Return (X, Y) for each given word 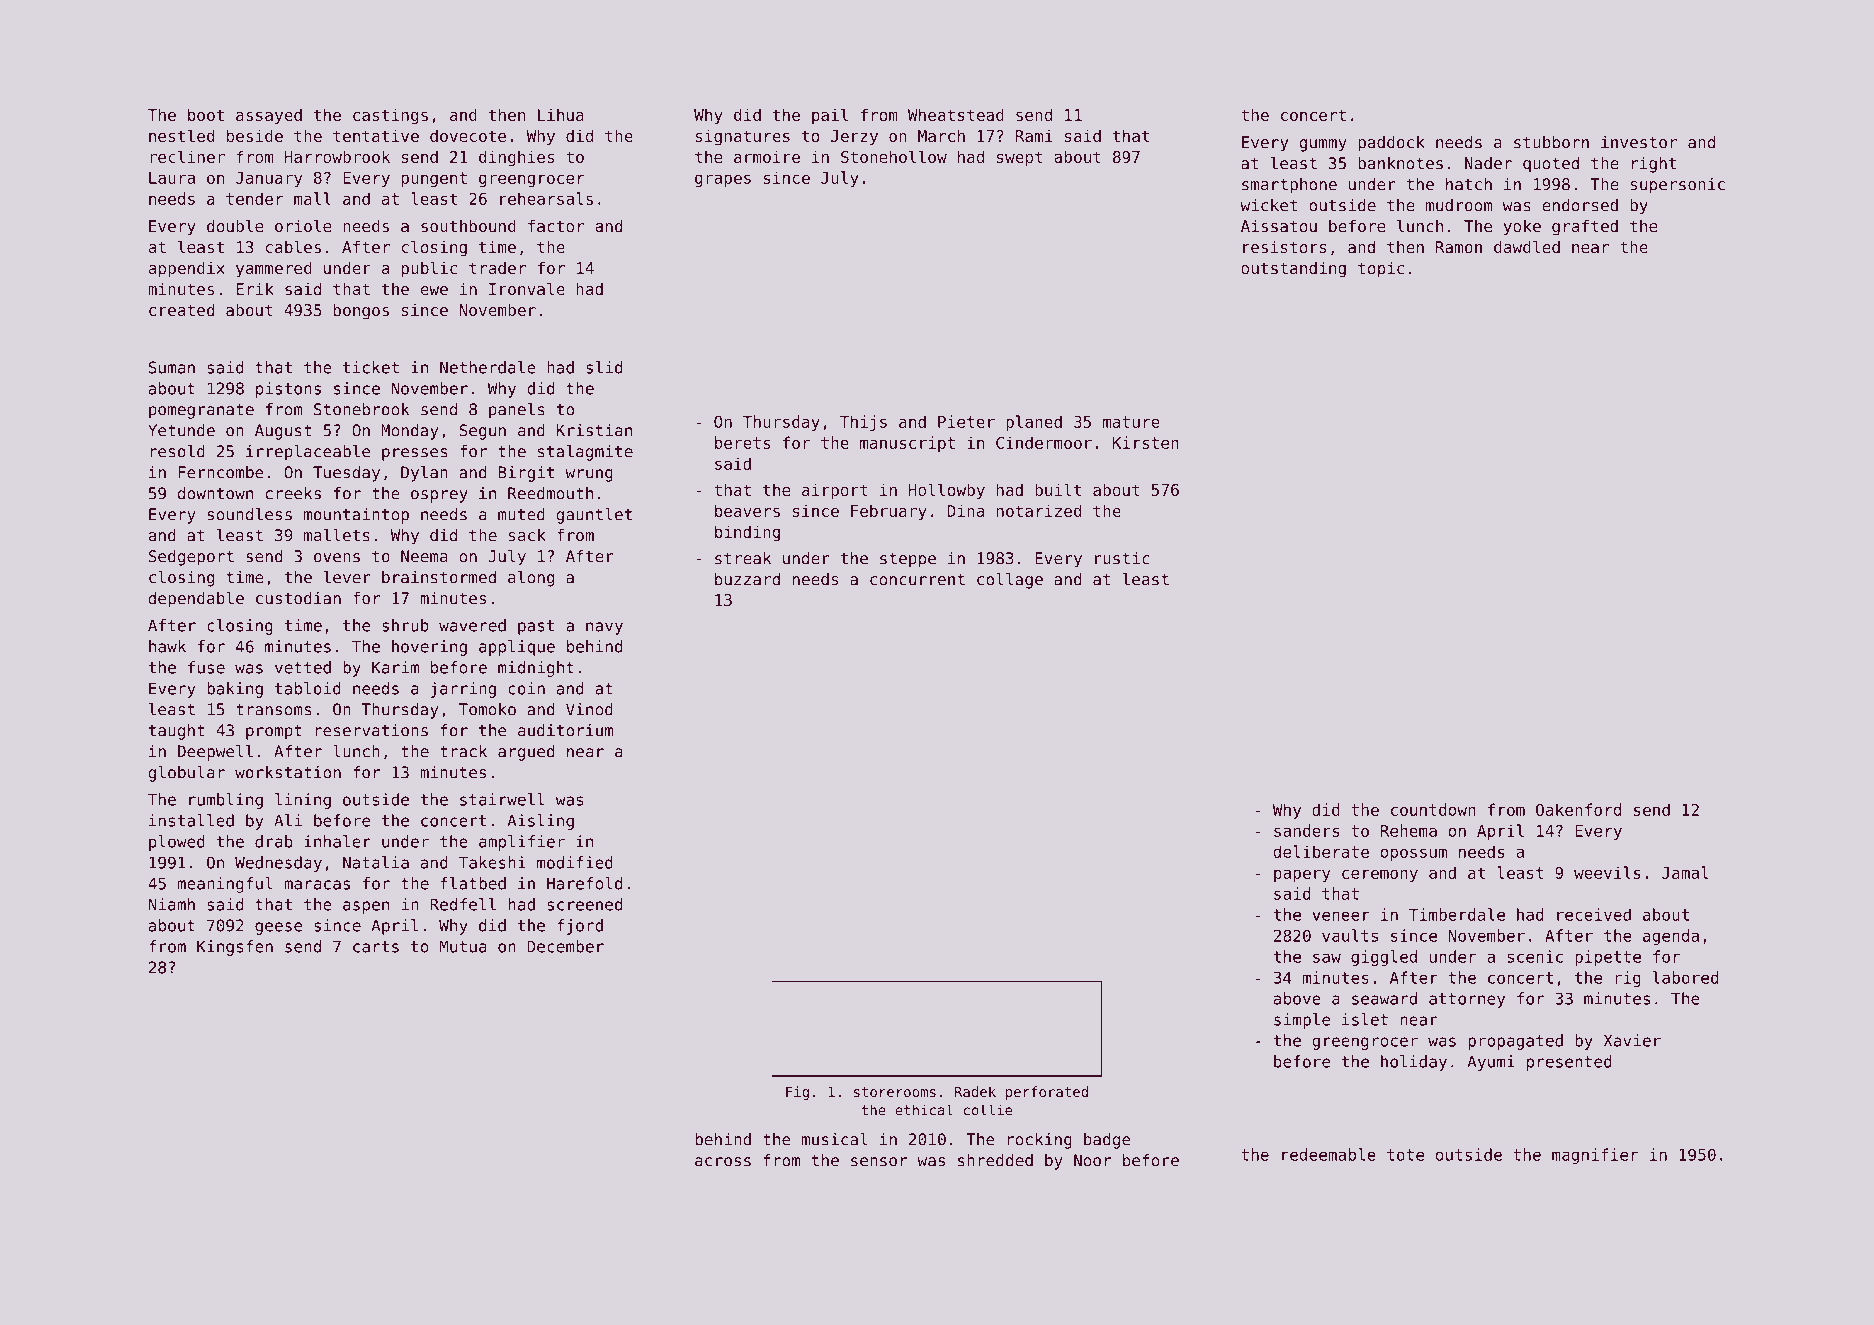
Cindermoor (1044, 442)
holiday (1414, 1063)
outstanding (1293, 269)
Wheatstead (956, 114)
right (1654, 165)
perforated (1047, 1093)
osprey (439, 496)
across (723, 1162)
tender (254, 198)
